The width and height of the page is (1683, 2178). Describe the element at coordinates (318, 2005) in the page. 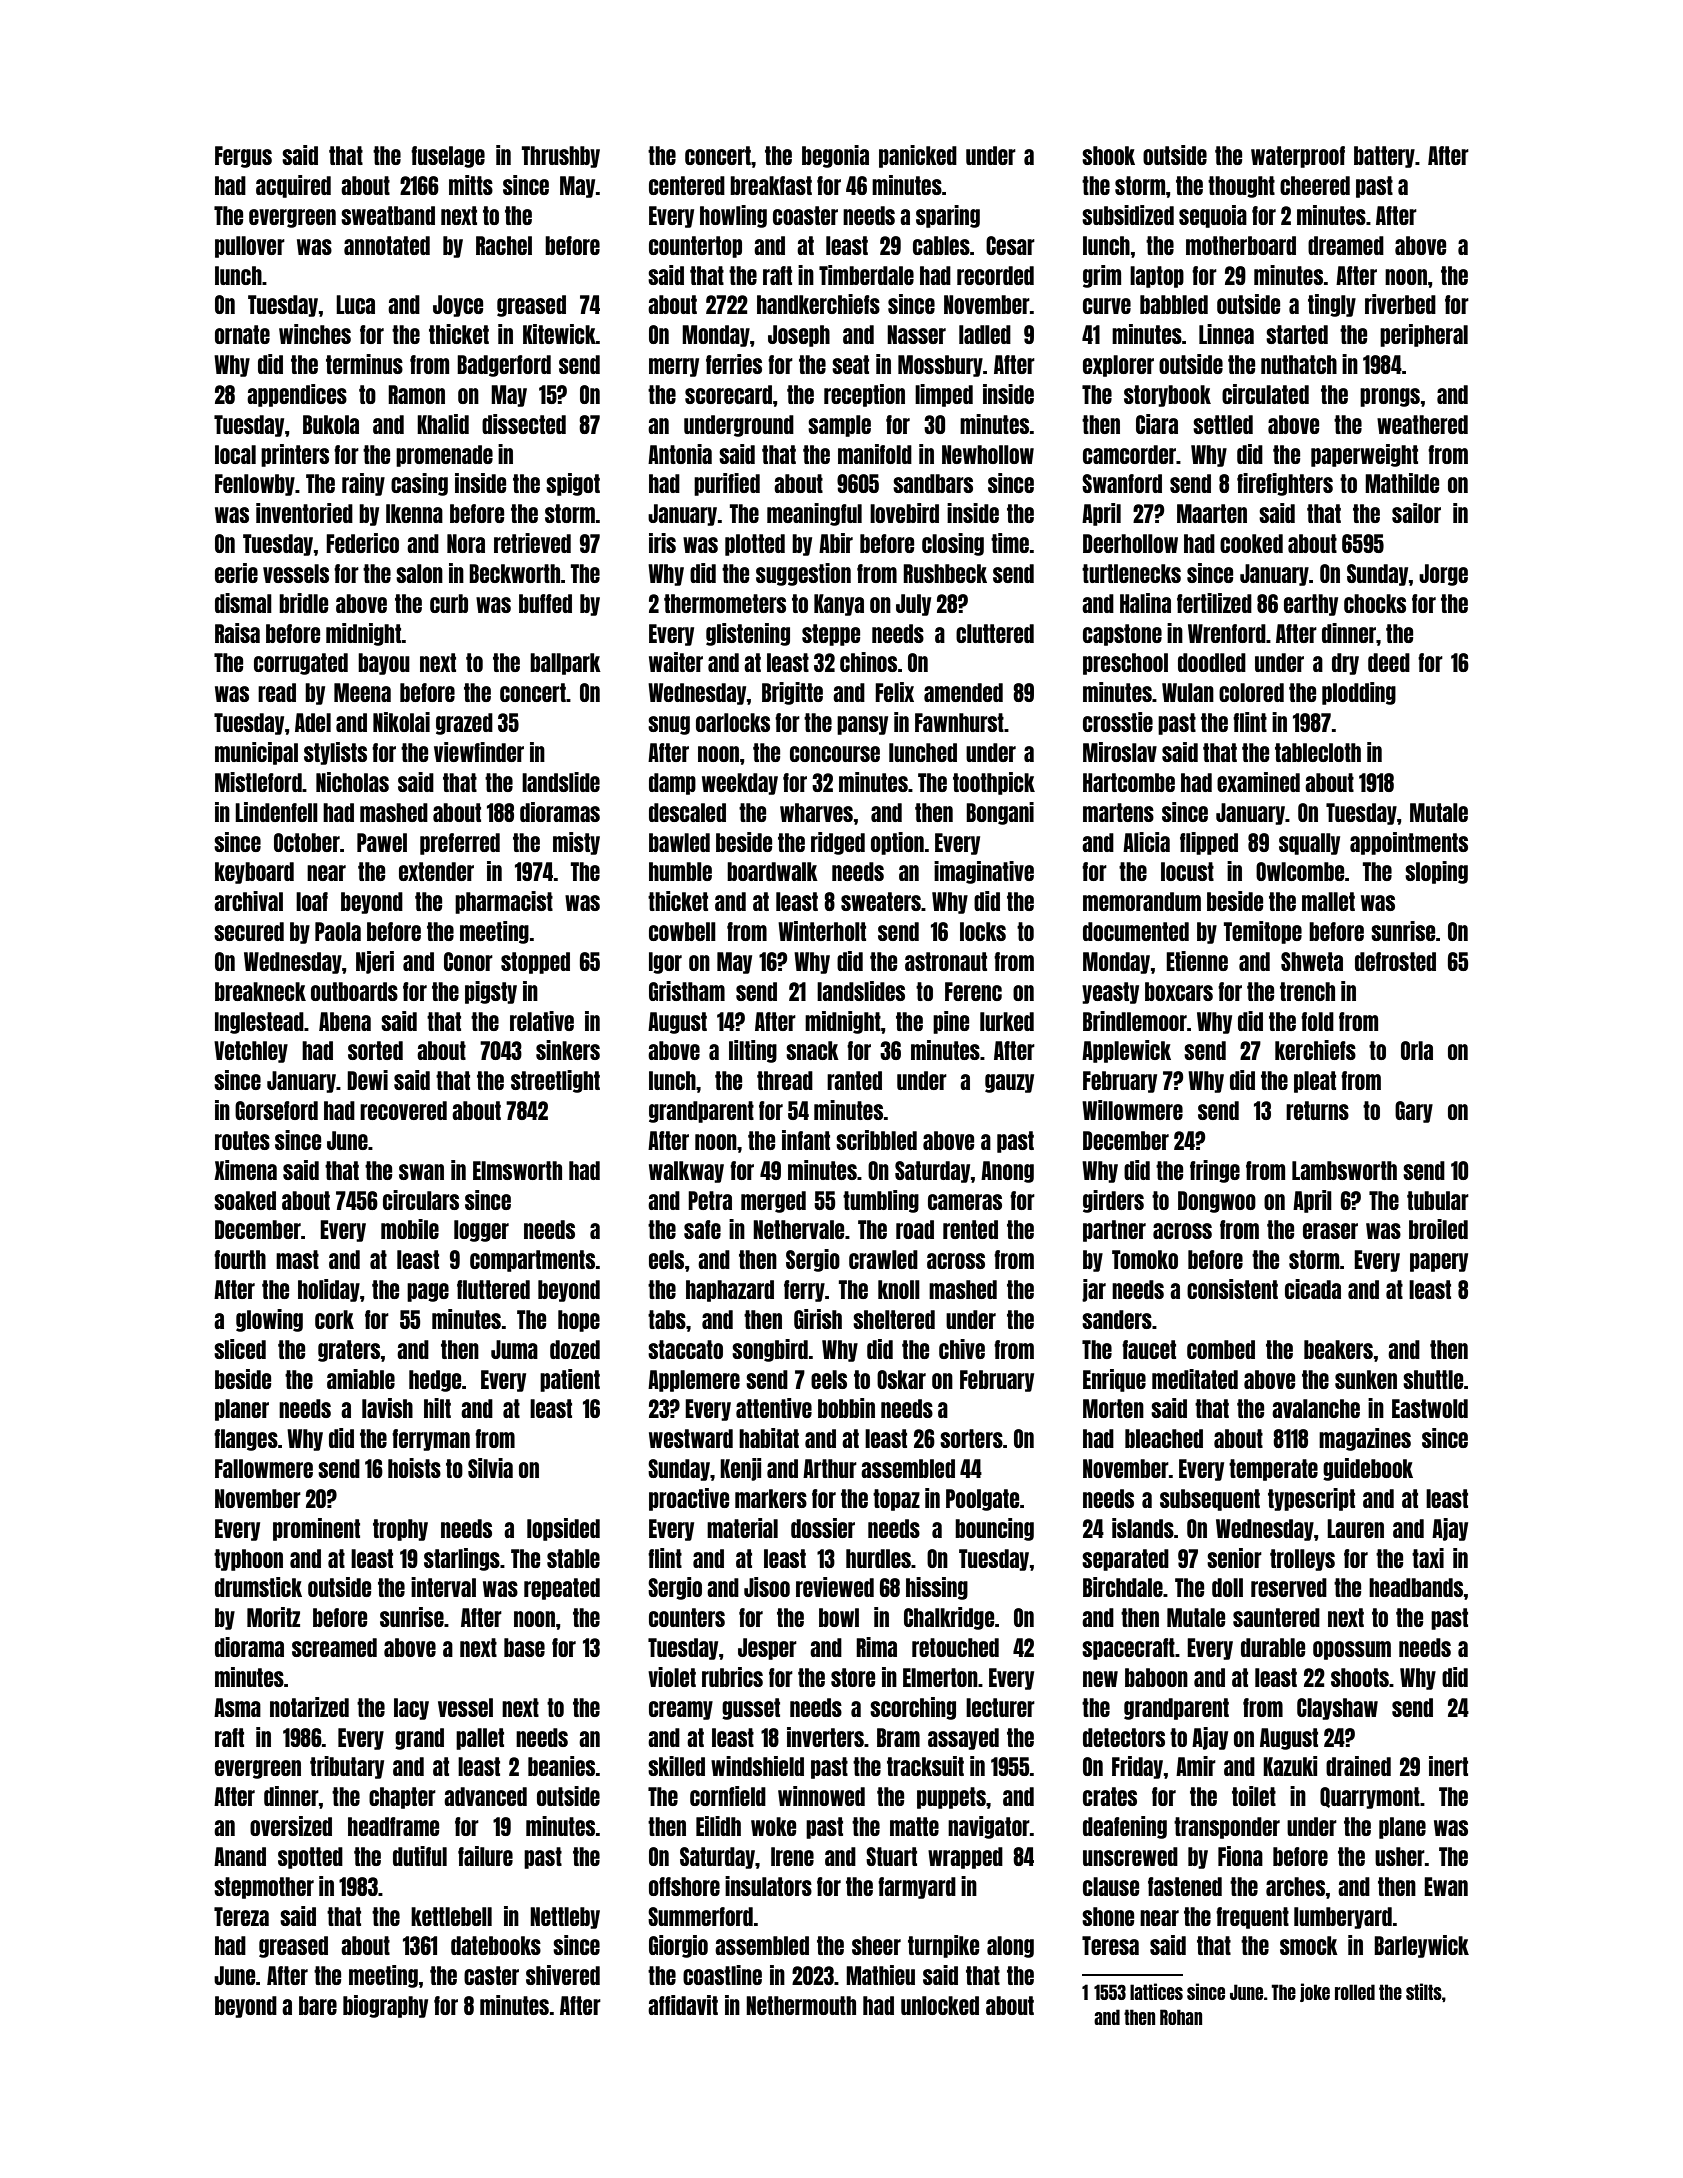

I see `bare` at that location.
